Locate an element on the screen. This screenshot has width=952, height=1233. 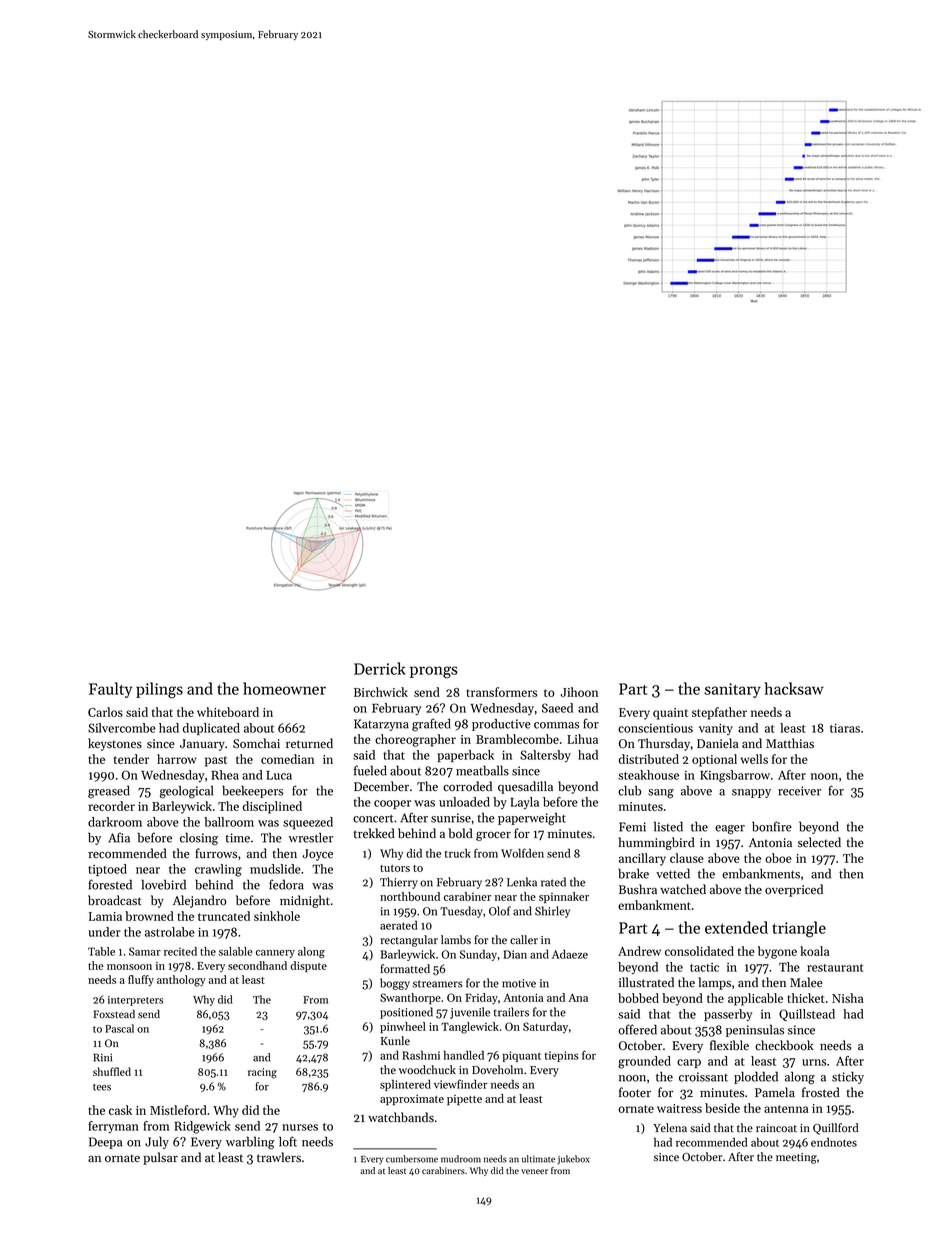
pulsar is located at coordinates (160, 1158).
